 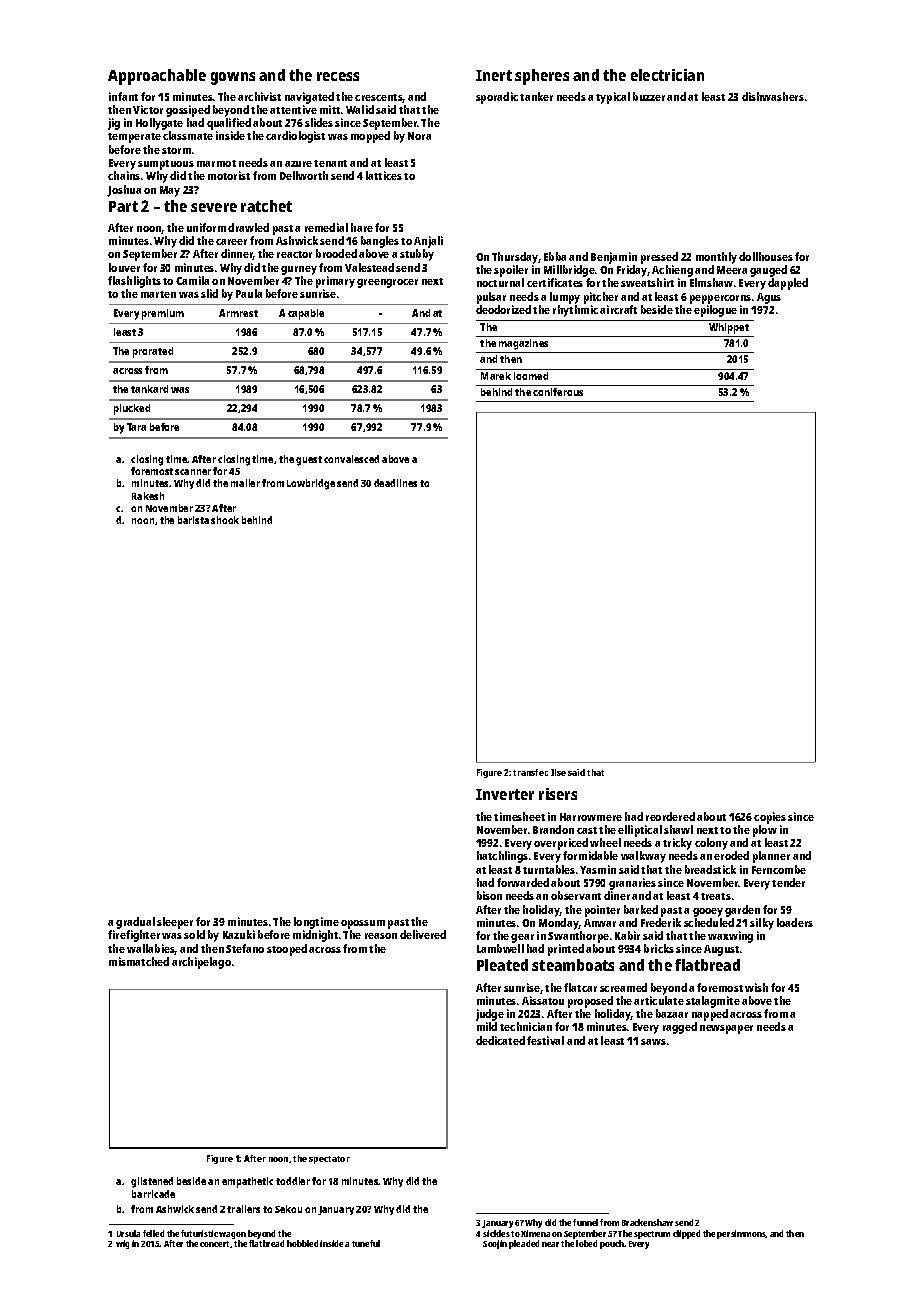 What do you see at coordinates (135, 923) in the screenshot?
I see `gradual` at bounding box center [135, 923].
